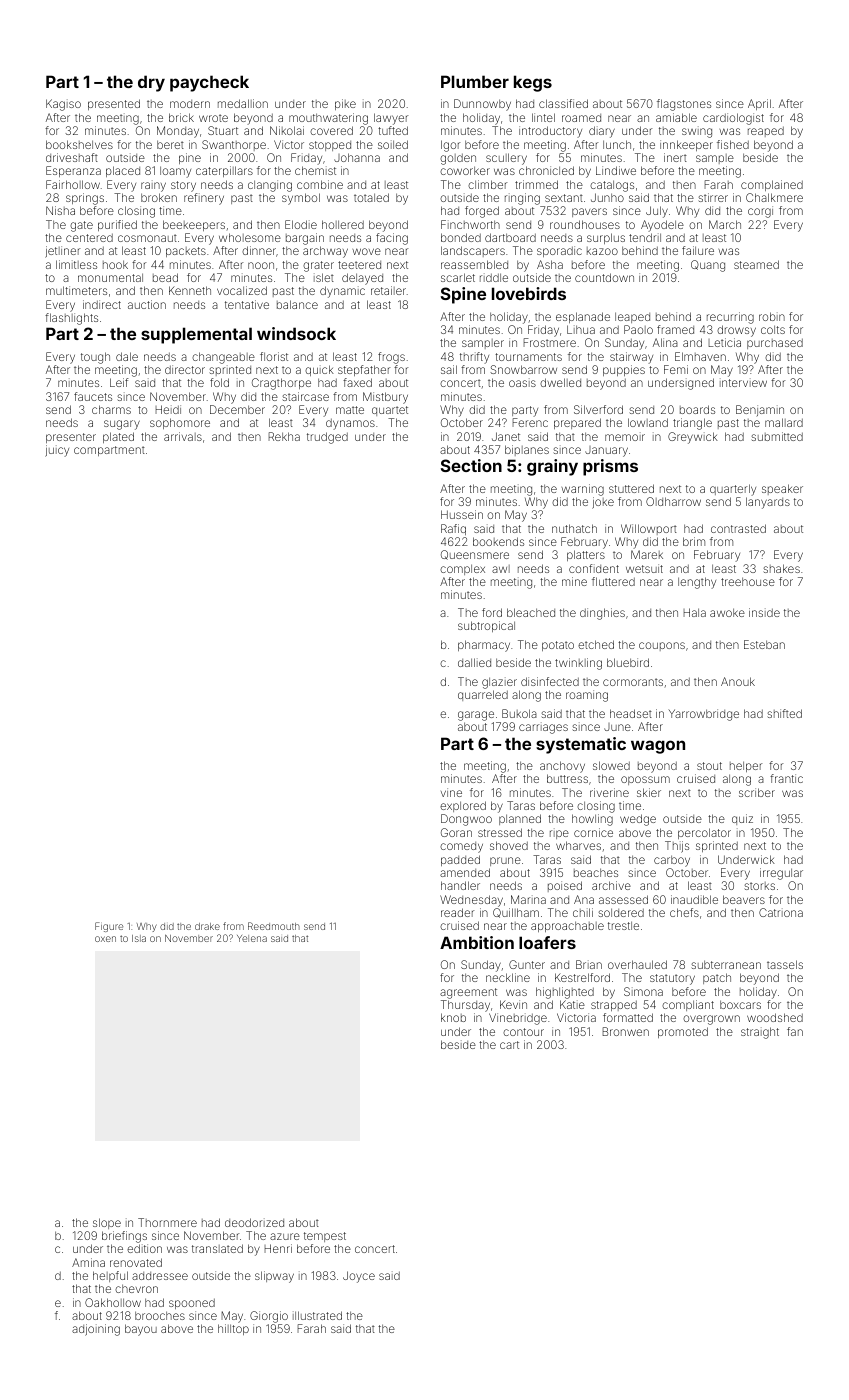 The image size is (849, 1400). Describe the element at coordinates (748, 581) in the screenshot. I see `treehouse` at that location.
